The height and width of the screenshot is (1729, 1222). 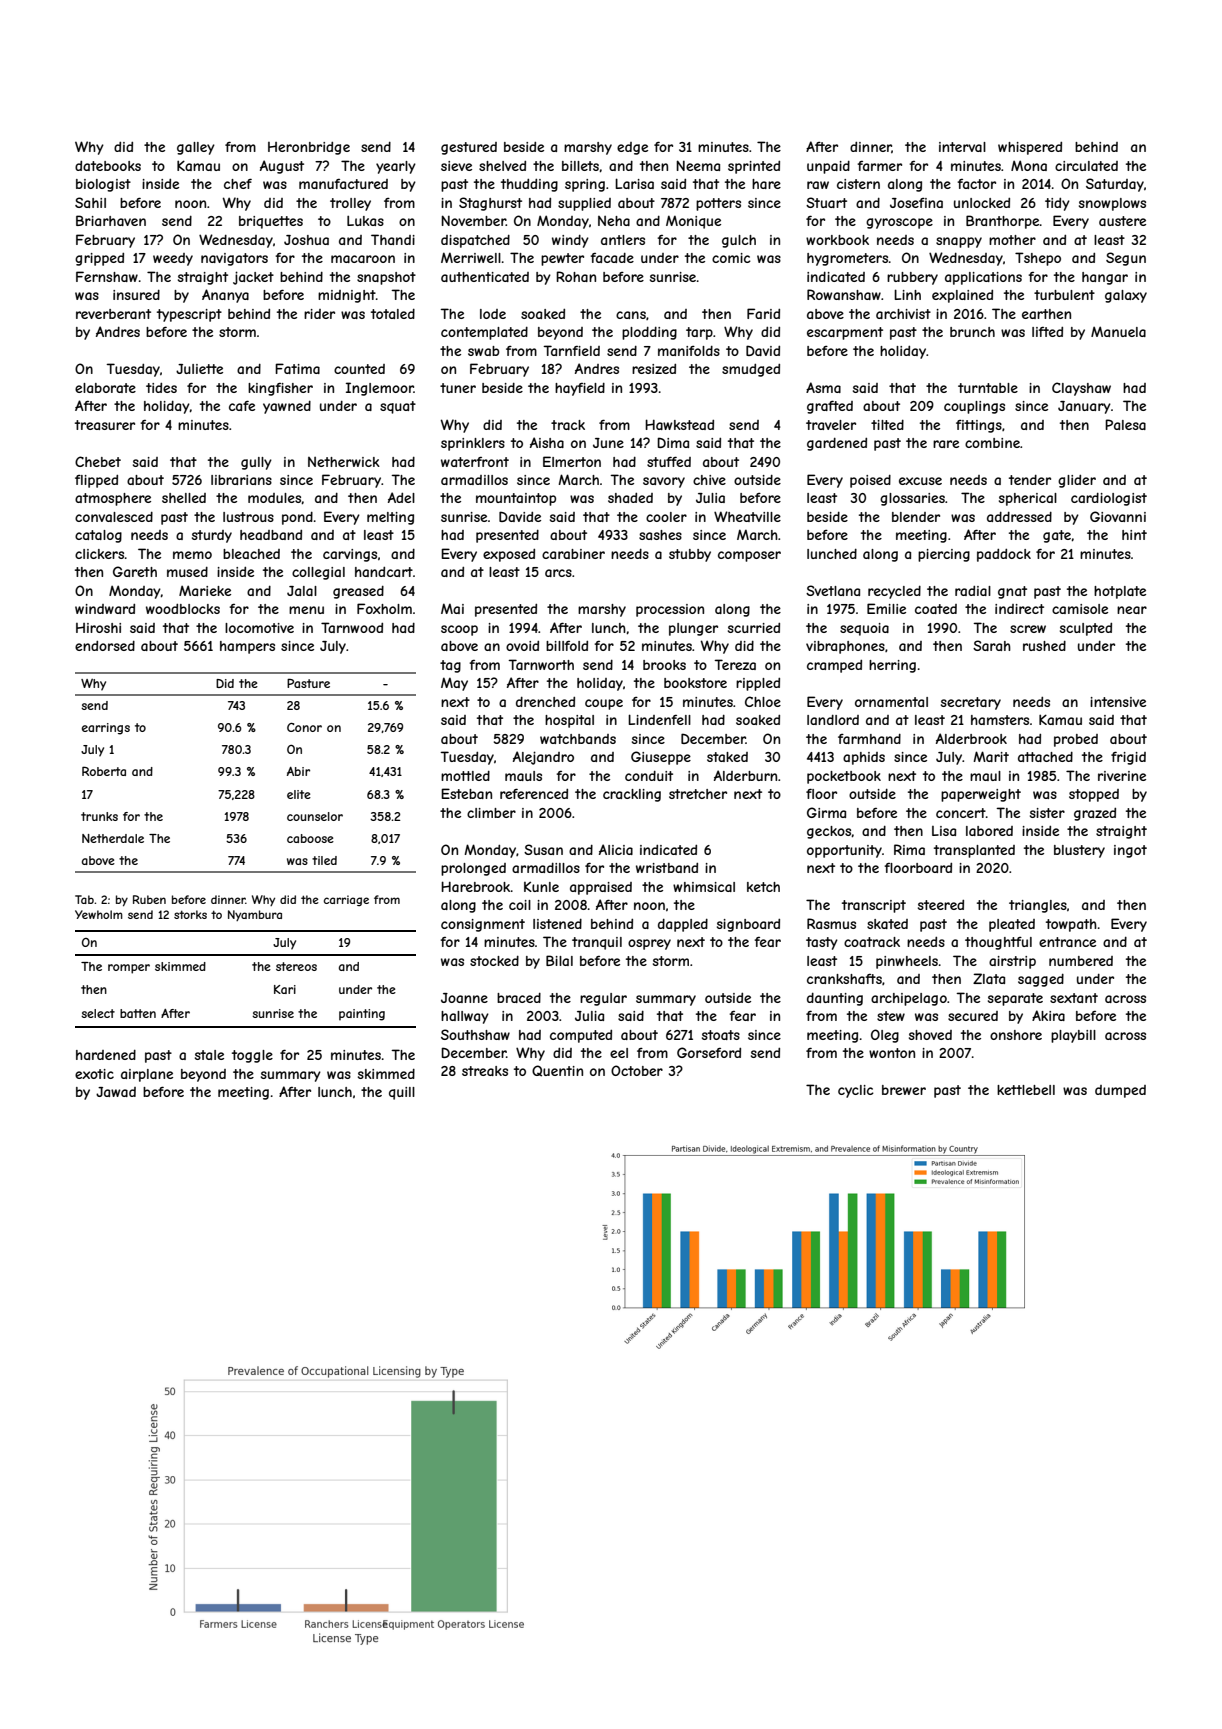 I want to click on billets, so click(x=580, y=166).
